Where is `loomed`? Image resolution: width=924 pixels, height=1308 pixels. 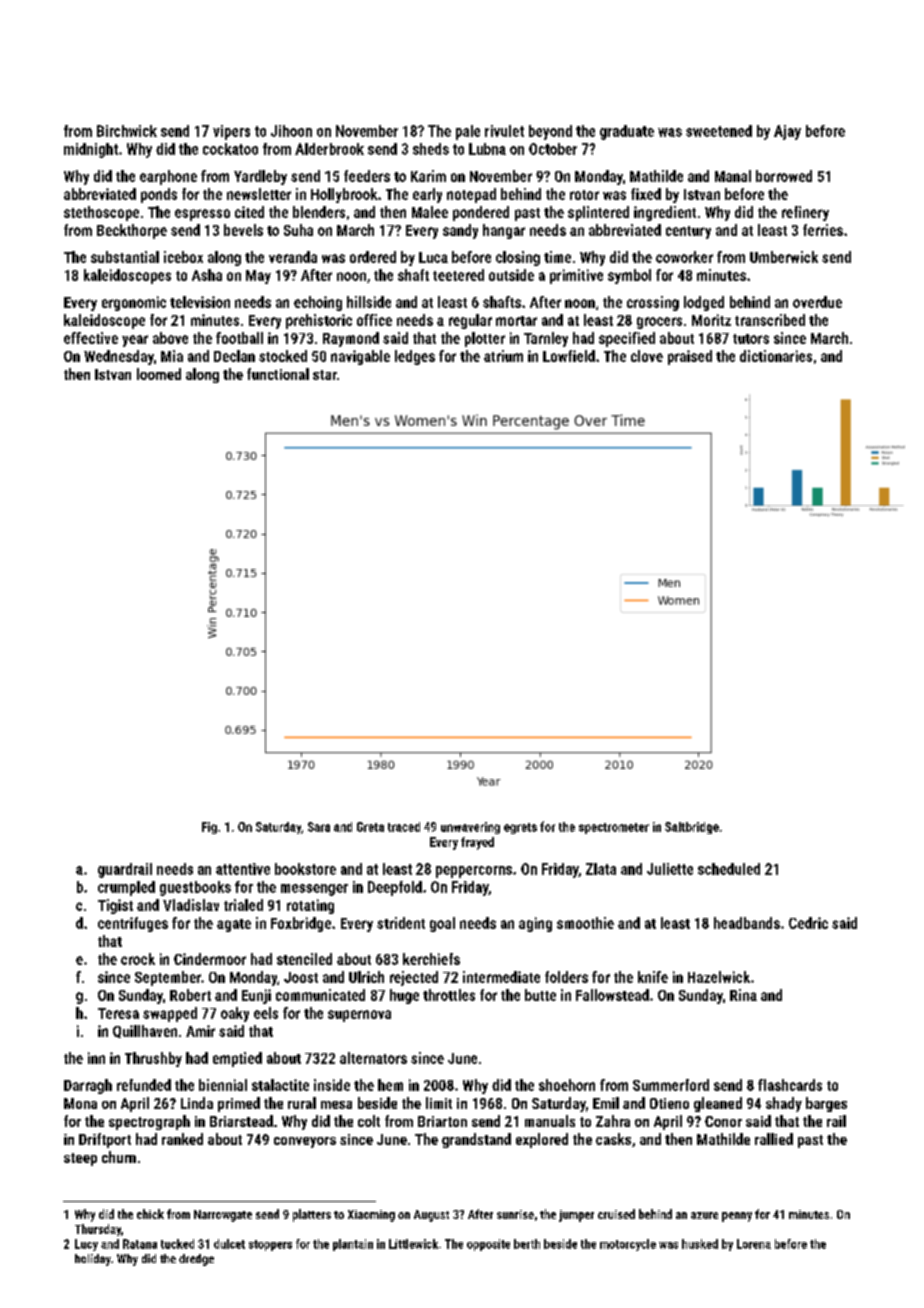 loomed is located at coordinates (159, 374).
